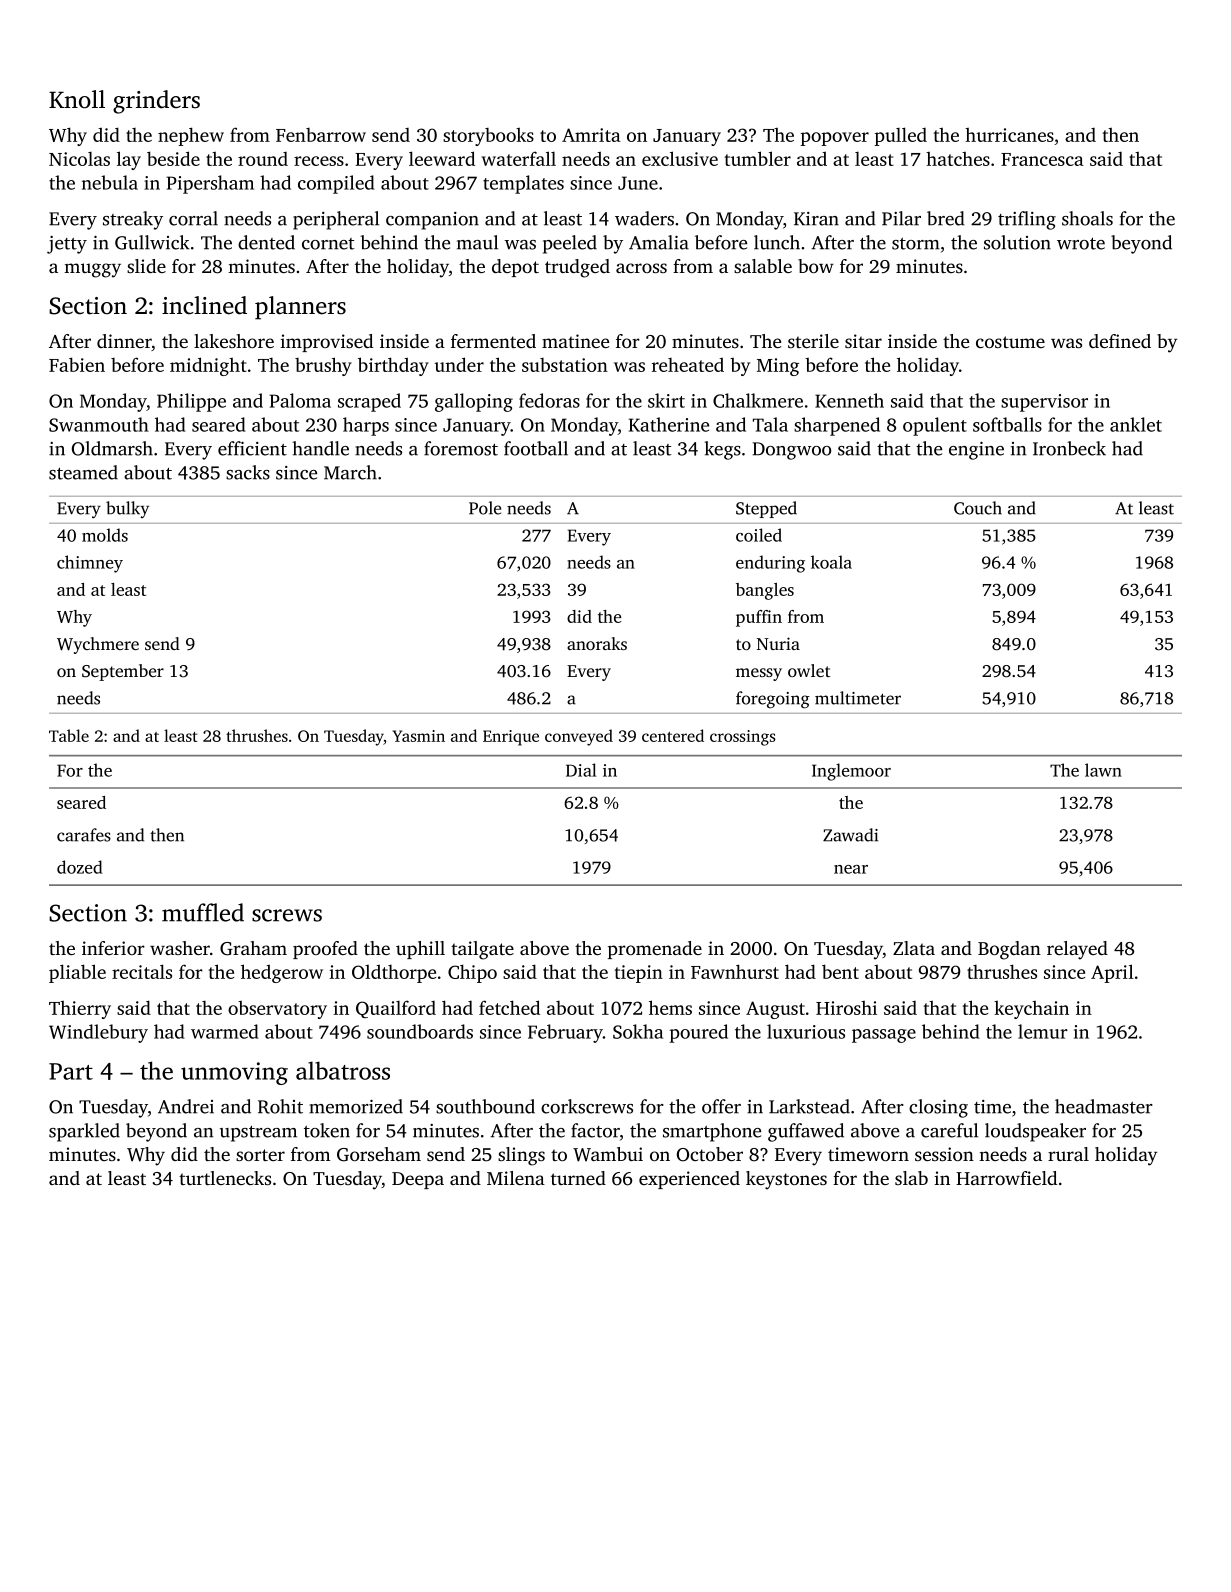 The image size is (1231, 1592). Describe the element at coordinates (549, 400) in the screenshot. I see `fedoras` at that location.
